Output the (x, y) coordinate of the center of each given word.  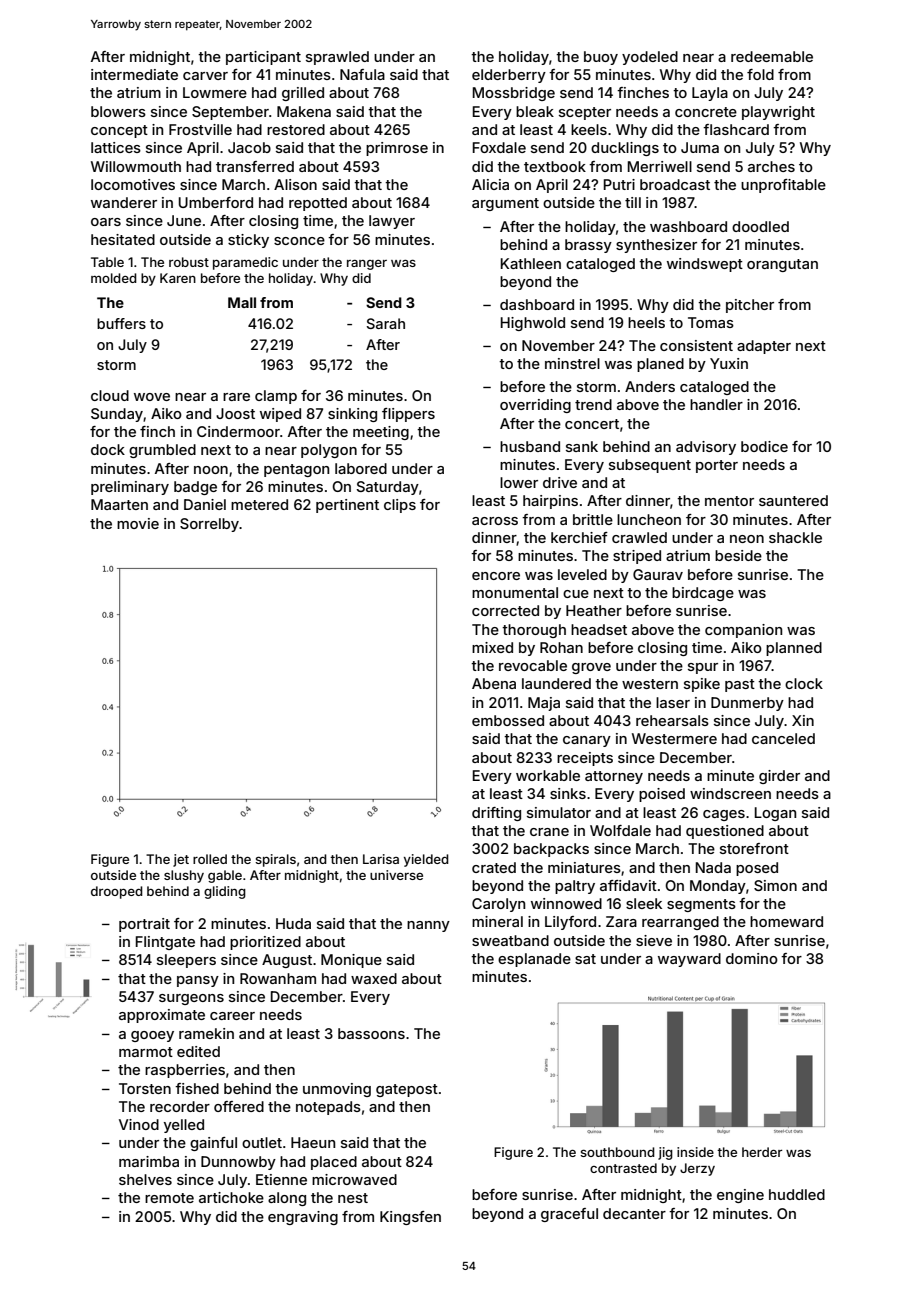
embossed (508, 720)
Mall (242, 302)
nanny (428, 926)
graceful (569, 1215)
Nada (713, 867)
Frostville (200, 129)
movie (138, 523)
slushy (184, 876)
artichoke (231, 1197)
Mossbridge (514, 94)
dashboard (537, 304)
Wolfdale (620, 830)
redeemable (772, 56)
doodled (760, 226)
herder (762, 1152)
